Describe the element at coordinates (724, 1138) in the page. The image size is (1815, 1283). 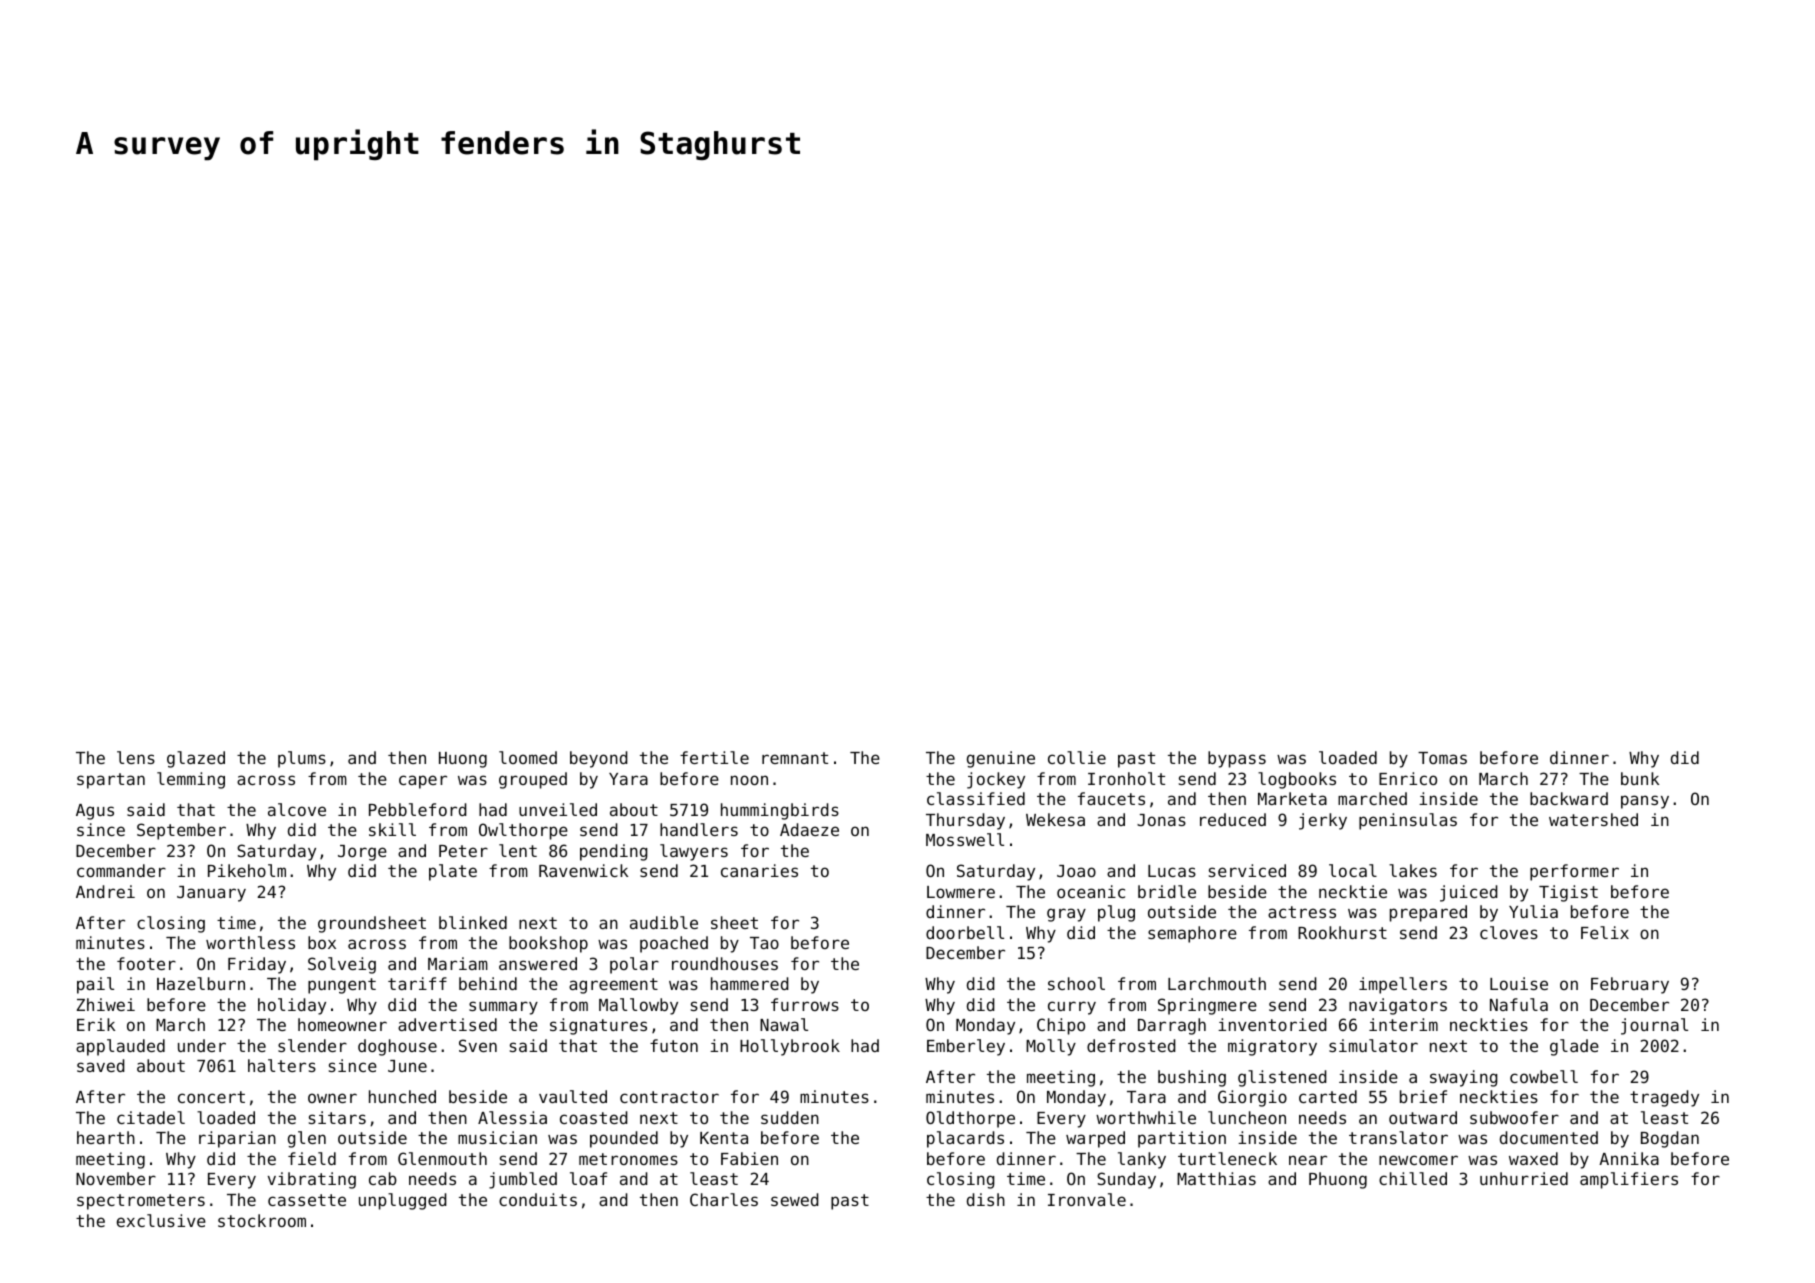
I see `Kenta` at that location.
